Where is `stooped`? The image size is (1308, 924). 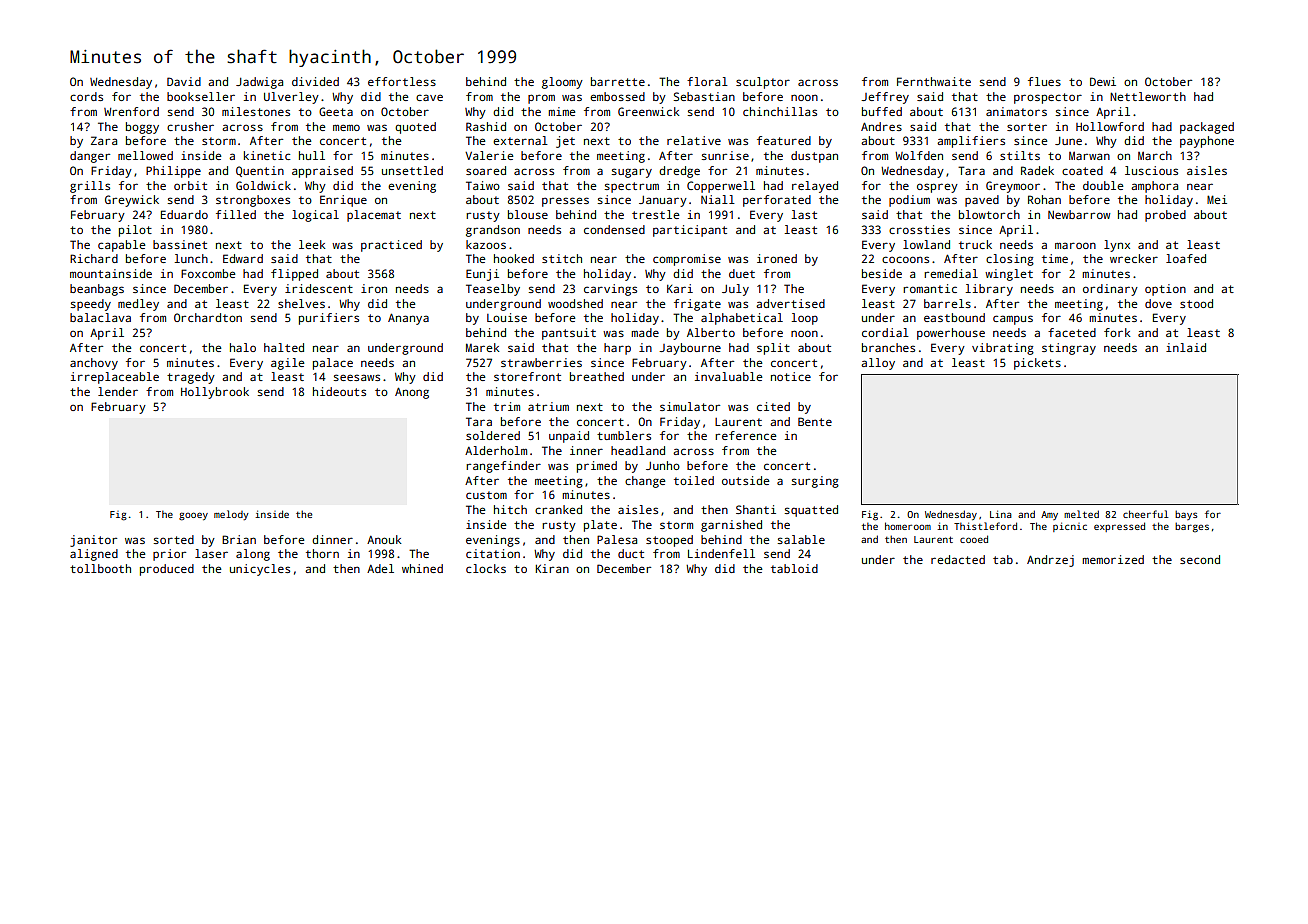
stooped is located at coordinates (669, 541).
